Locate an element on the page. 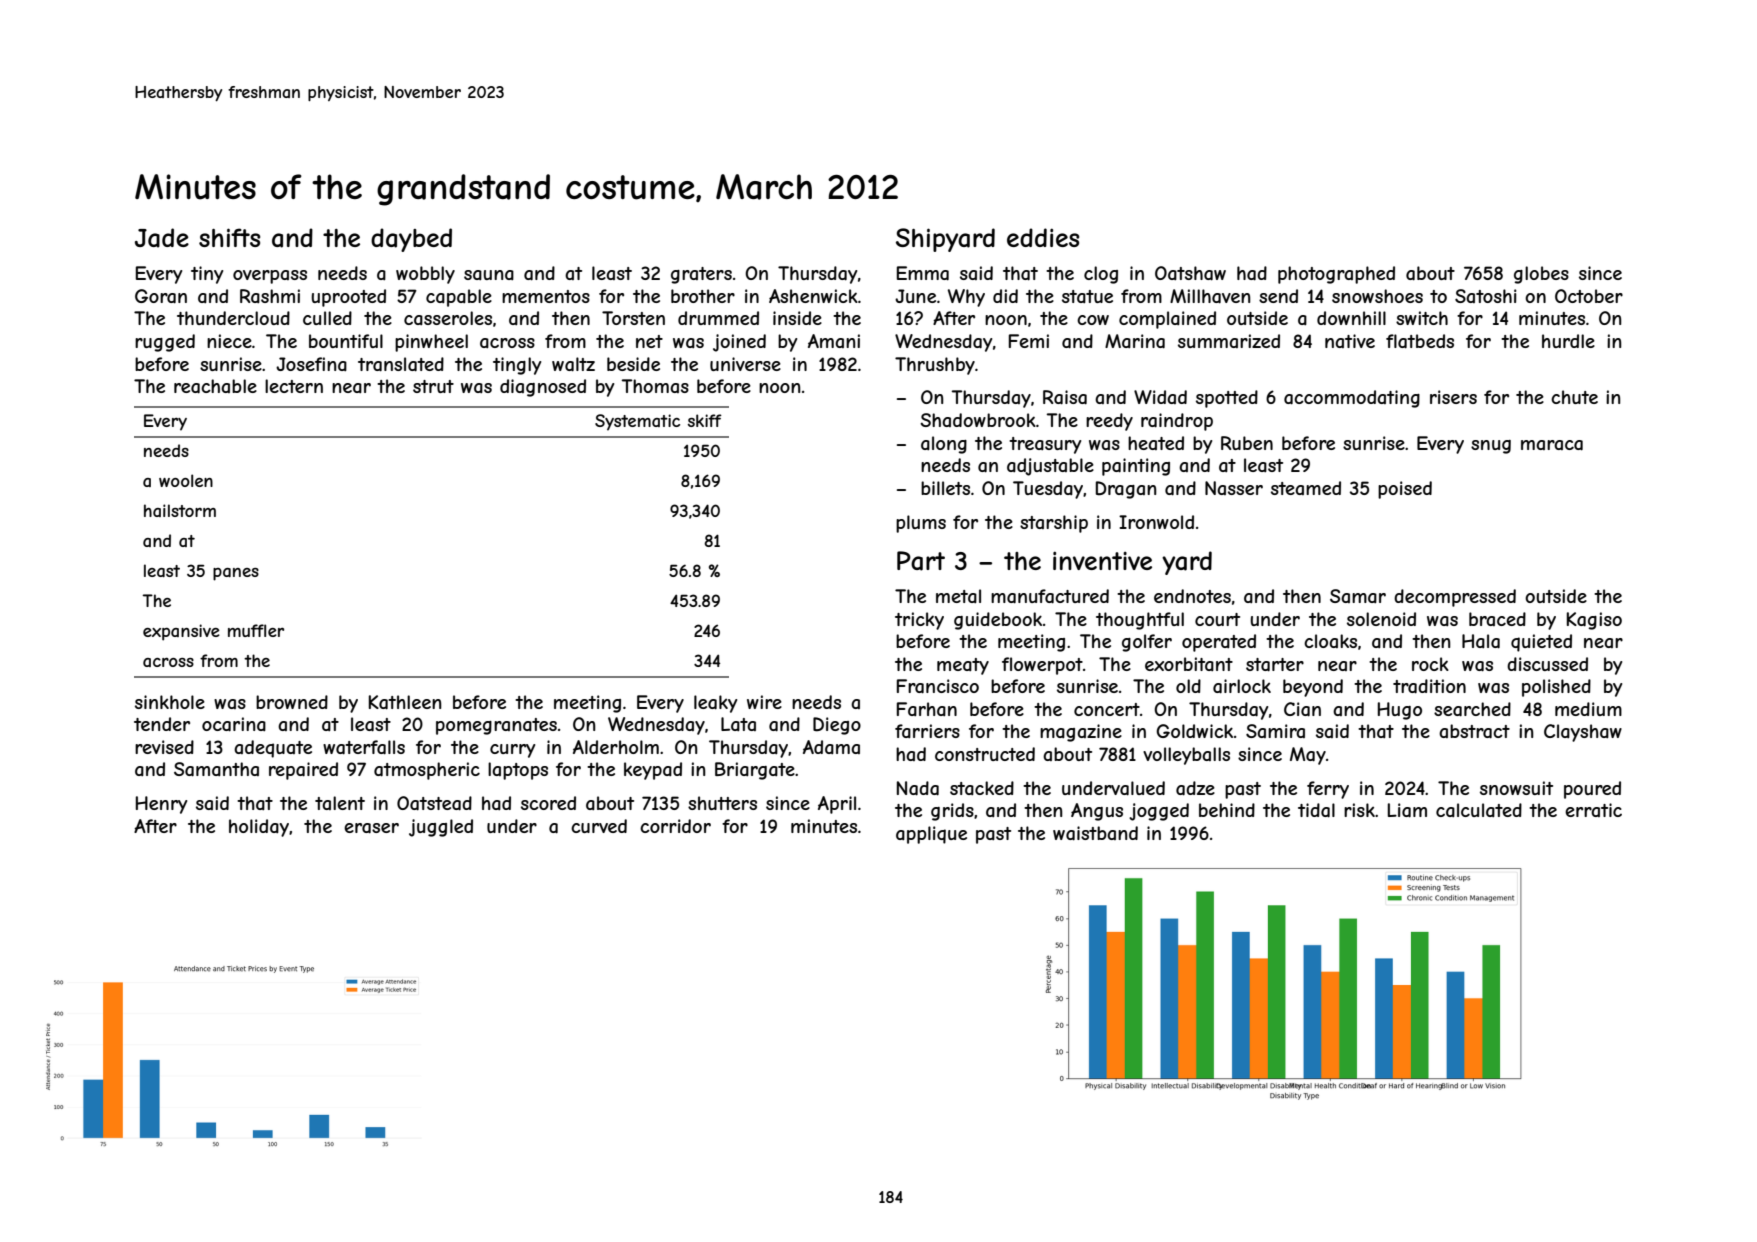  sauna is located at coordinates (489, 275).
